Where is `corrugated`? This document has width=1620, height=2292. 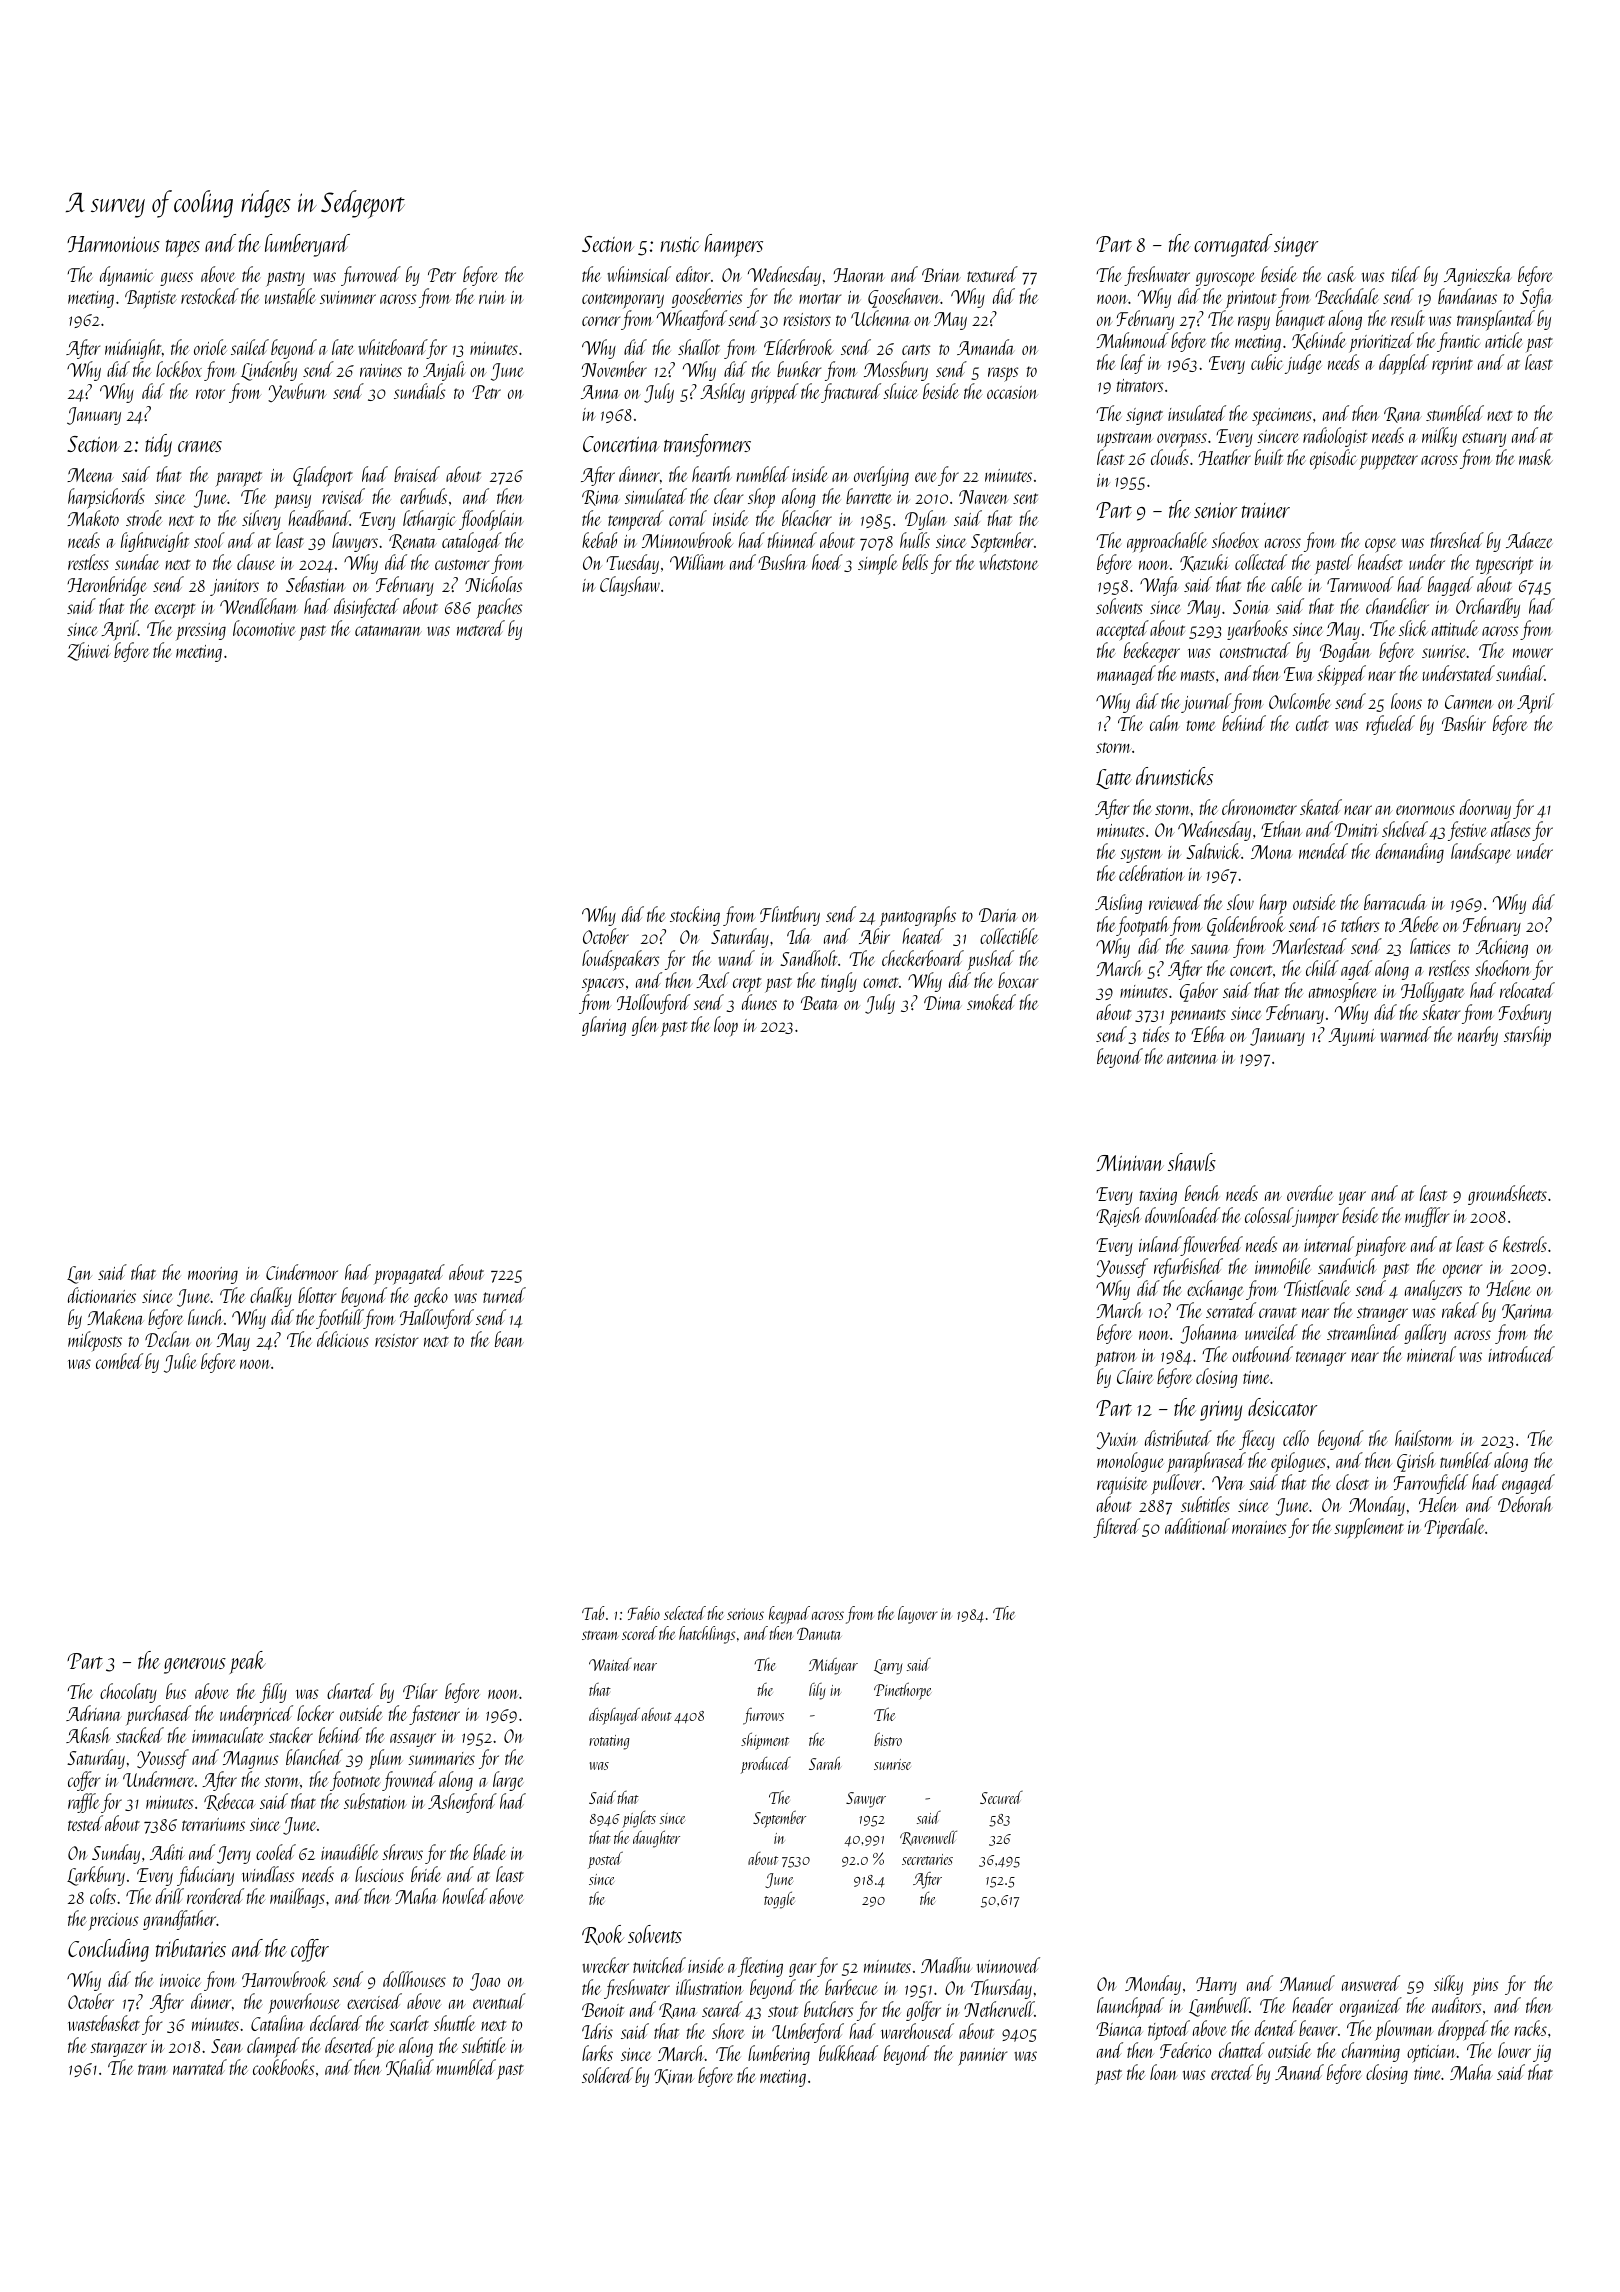 corrugated is located at coordinates (1233, 245).
